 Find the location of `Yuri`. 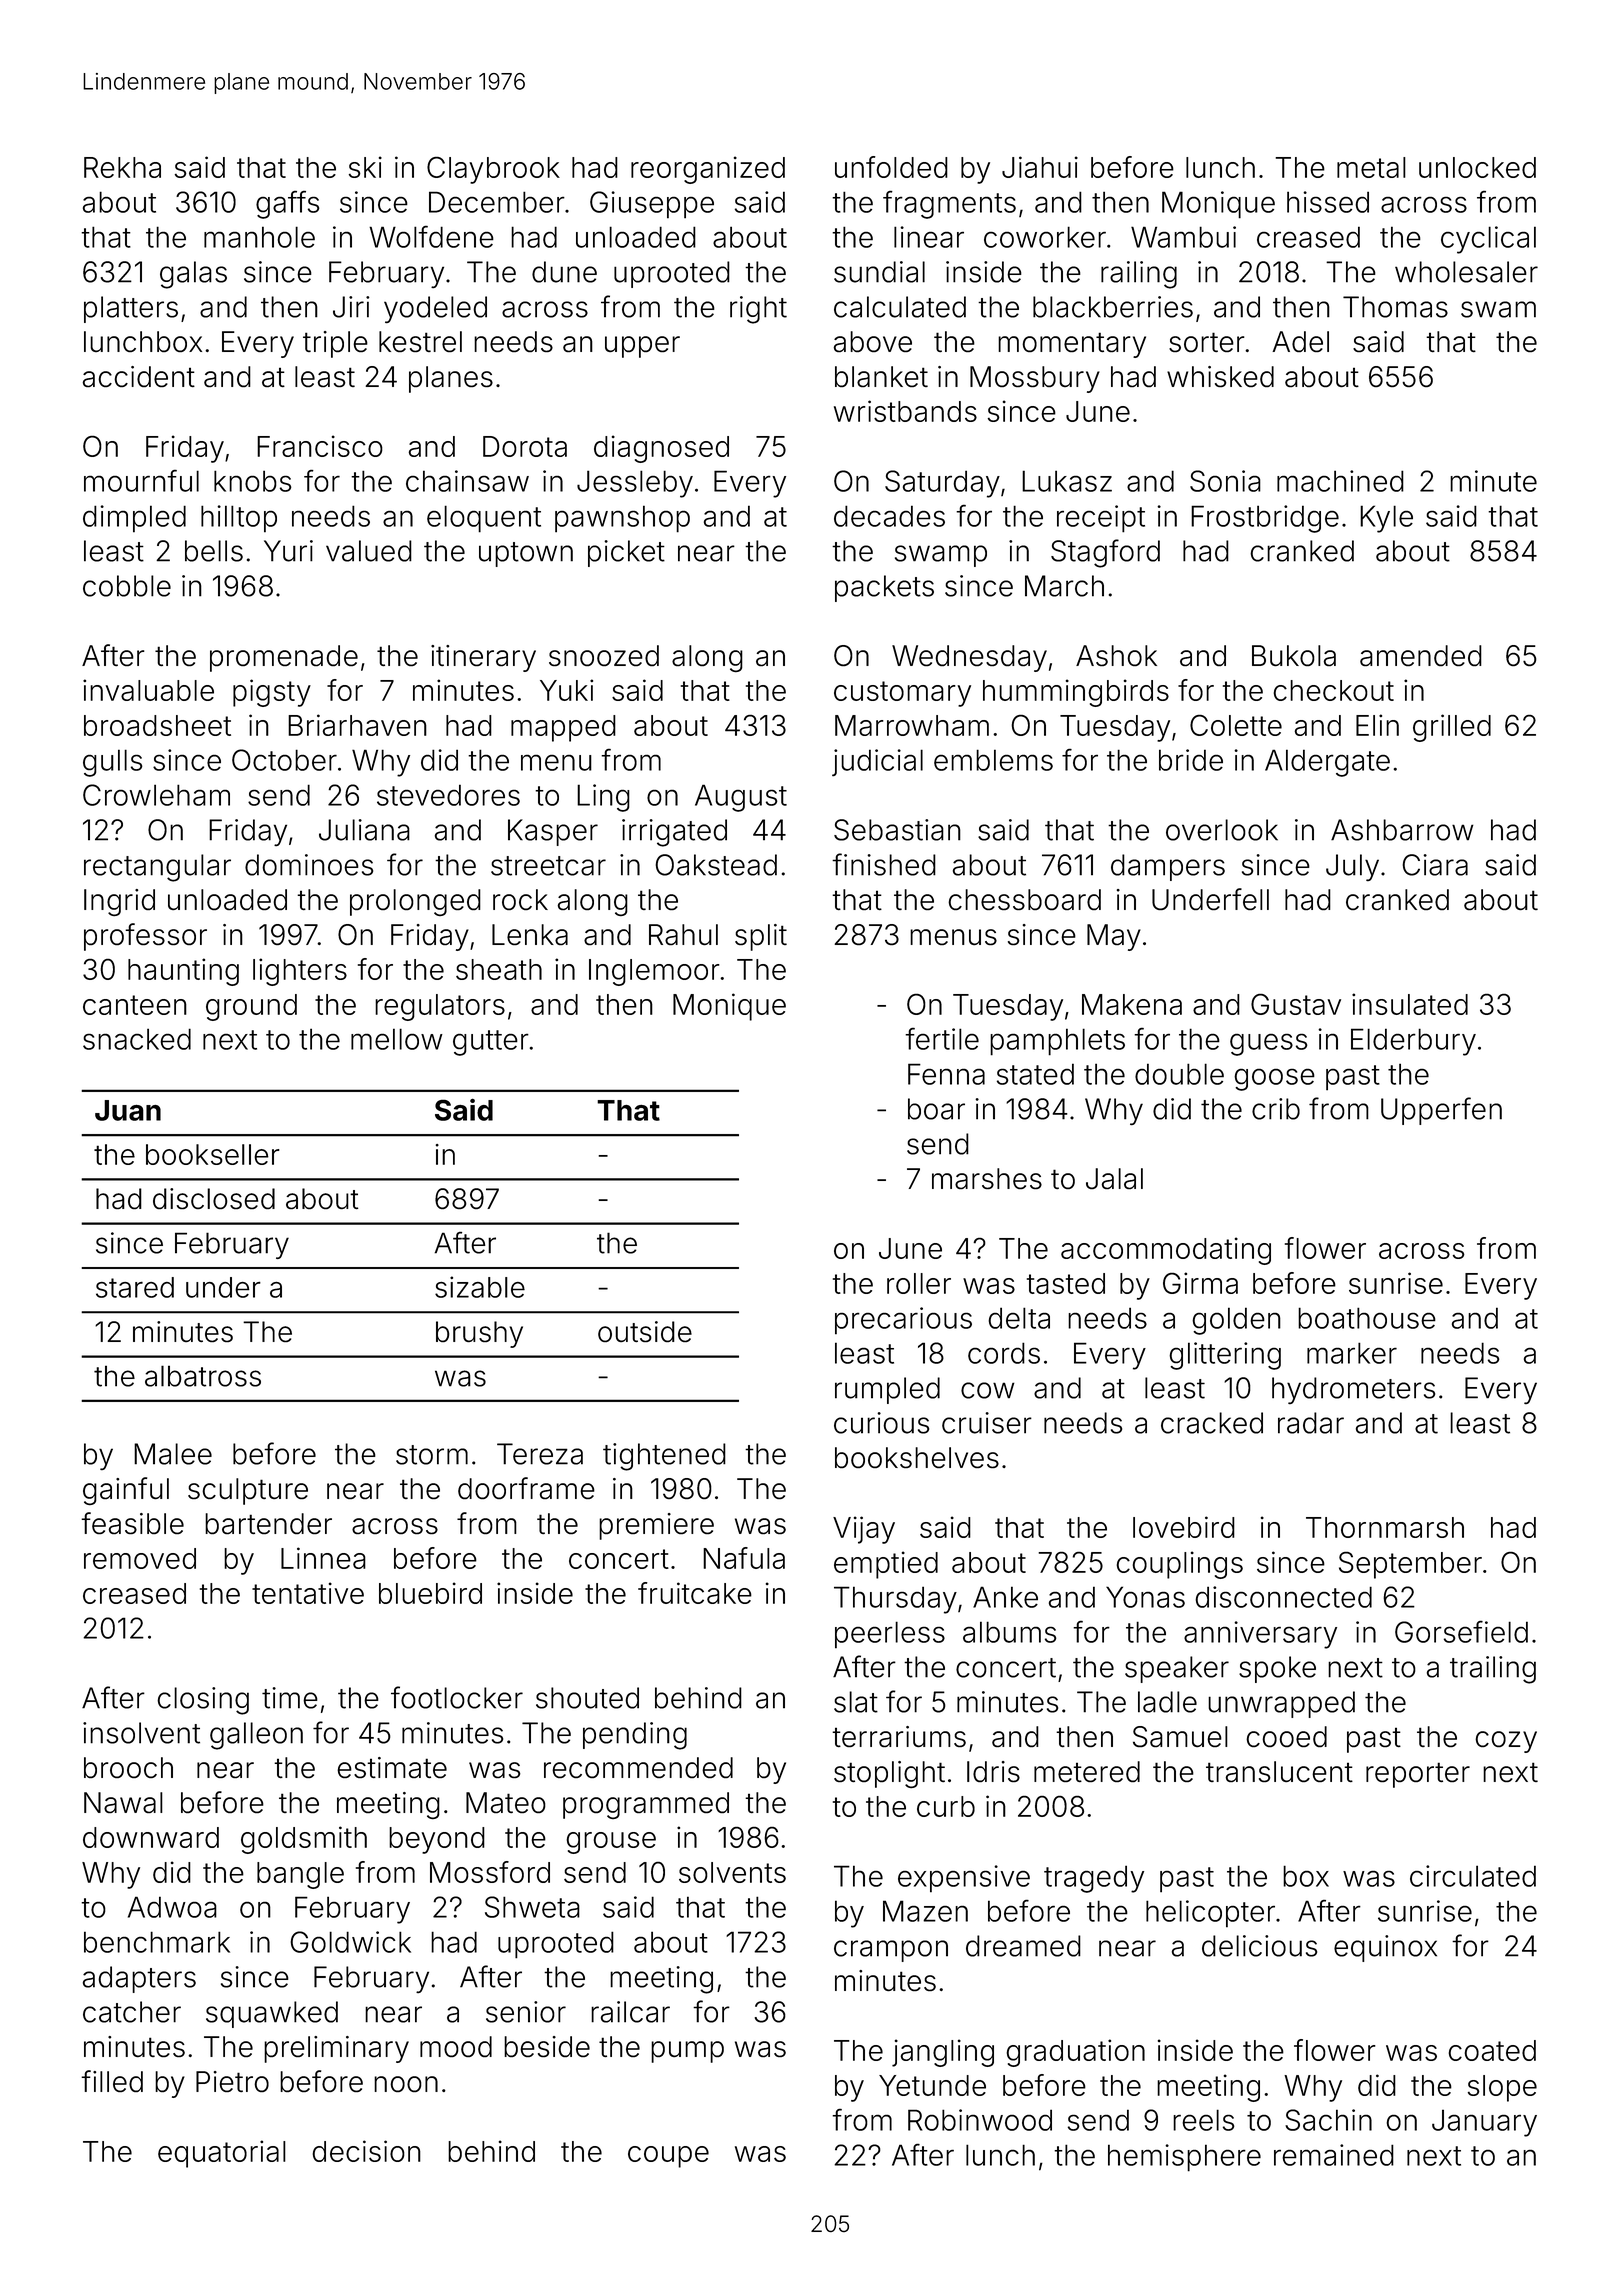

Yuri is located at coordinates (288, 551).
